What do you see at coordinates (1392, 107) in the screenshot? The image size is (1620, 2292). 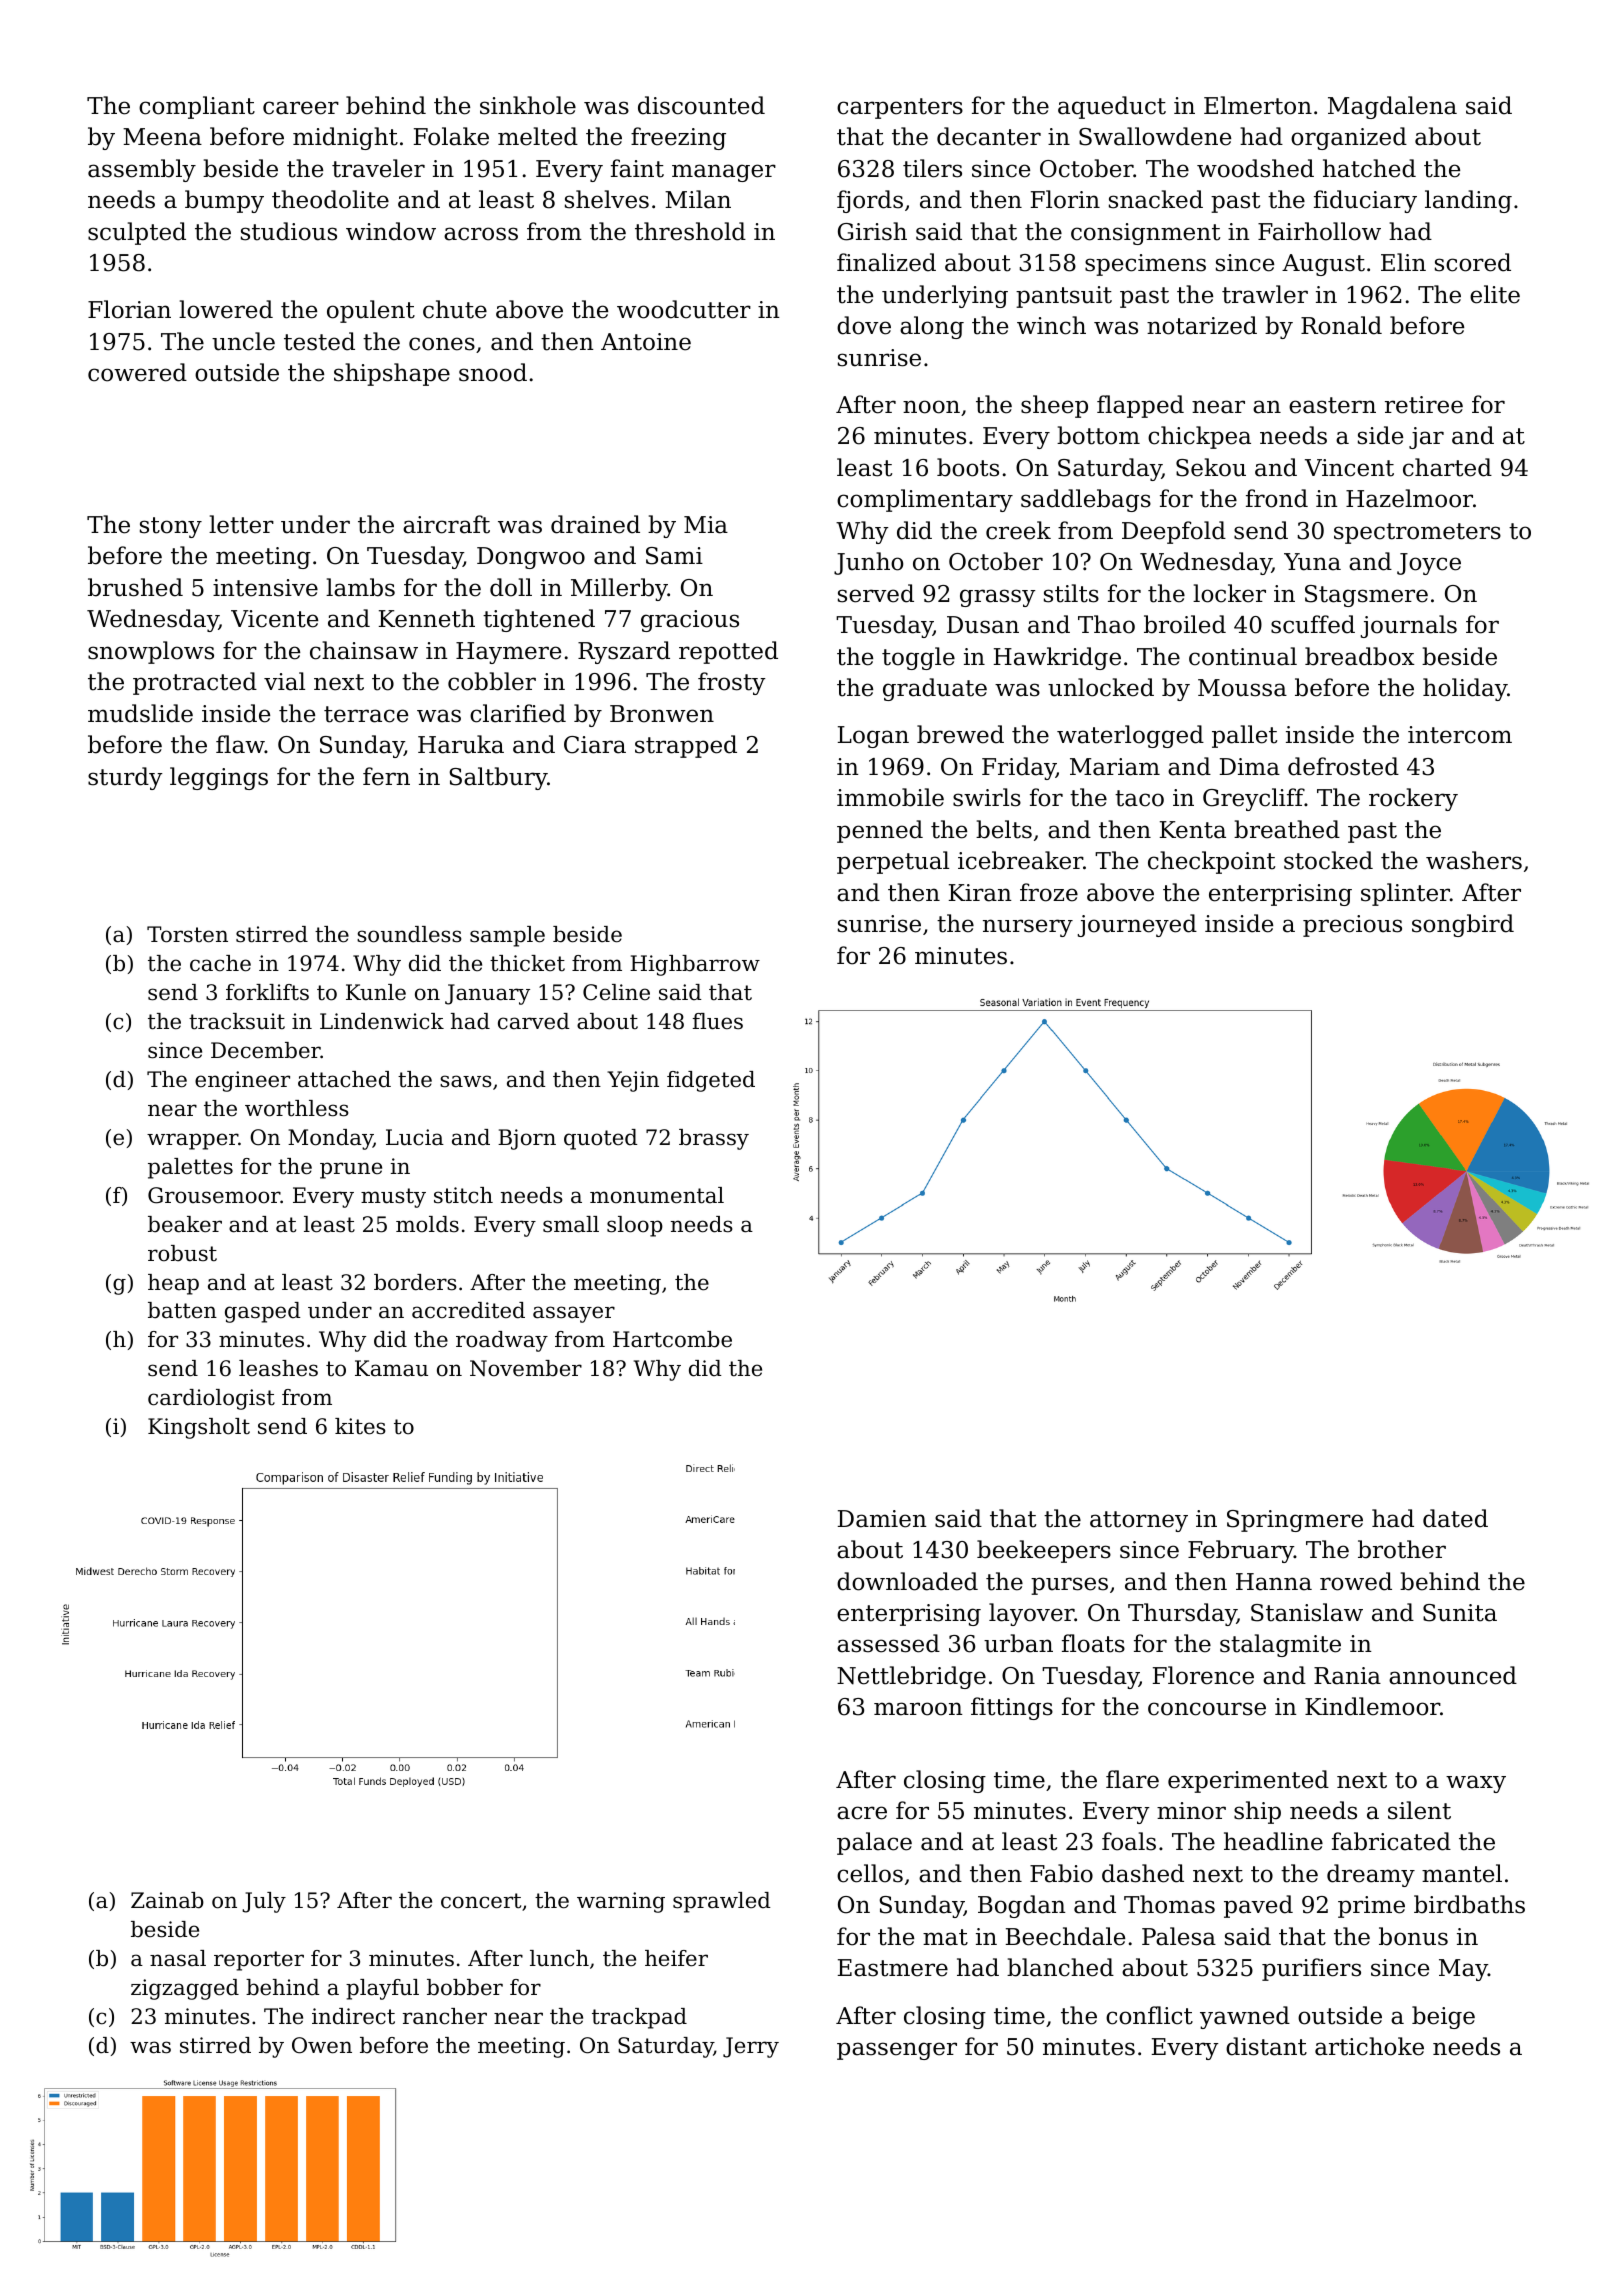 I see `Magdalena` at bounding box center [1392, 107].
